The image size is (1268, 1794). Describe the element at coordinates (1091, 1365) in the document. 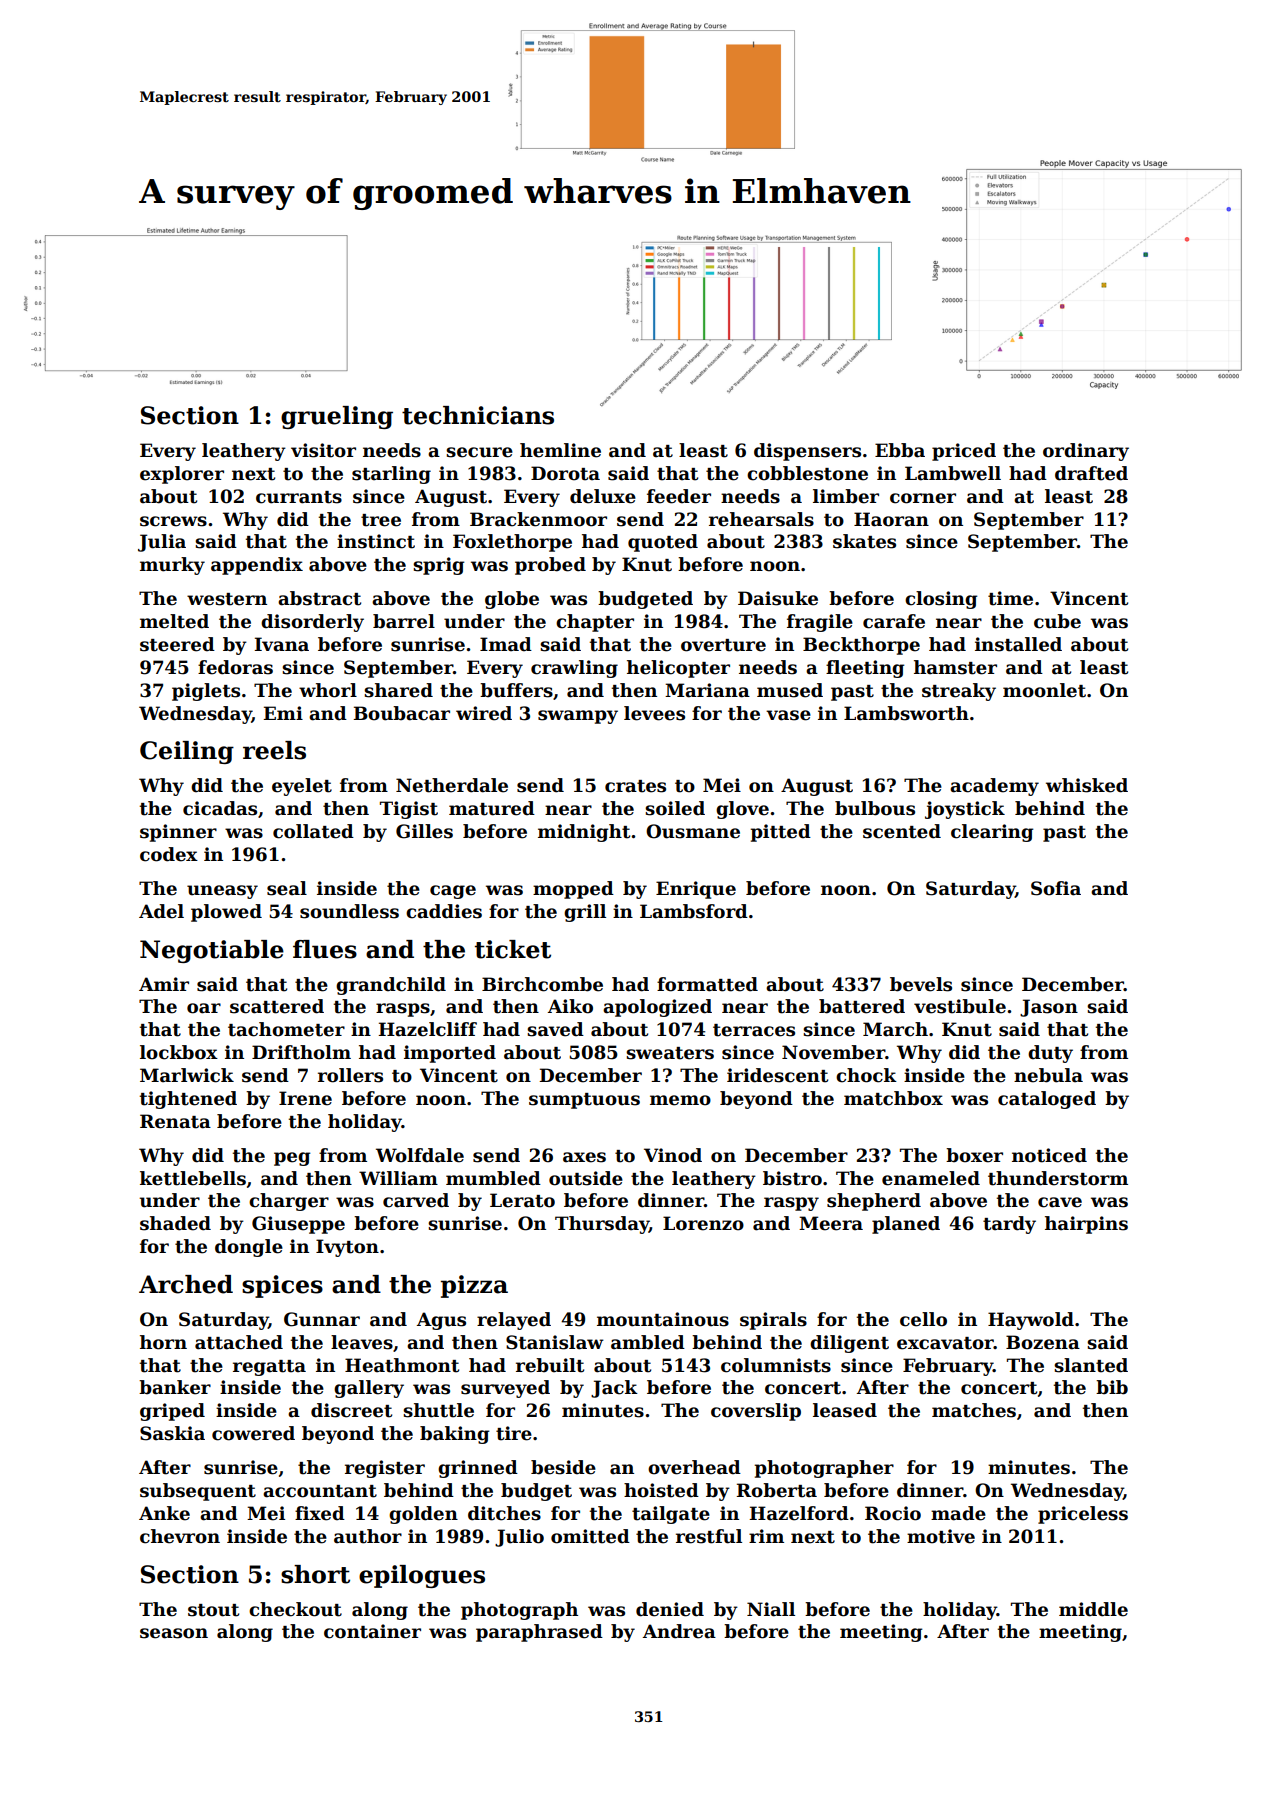

I see `slanted` at that location.
